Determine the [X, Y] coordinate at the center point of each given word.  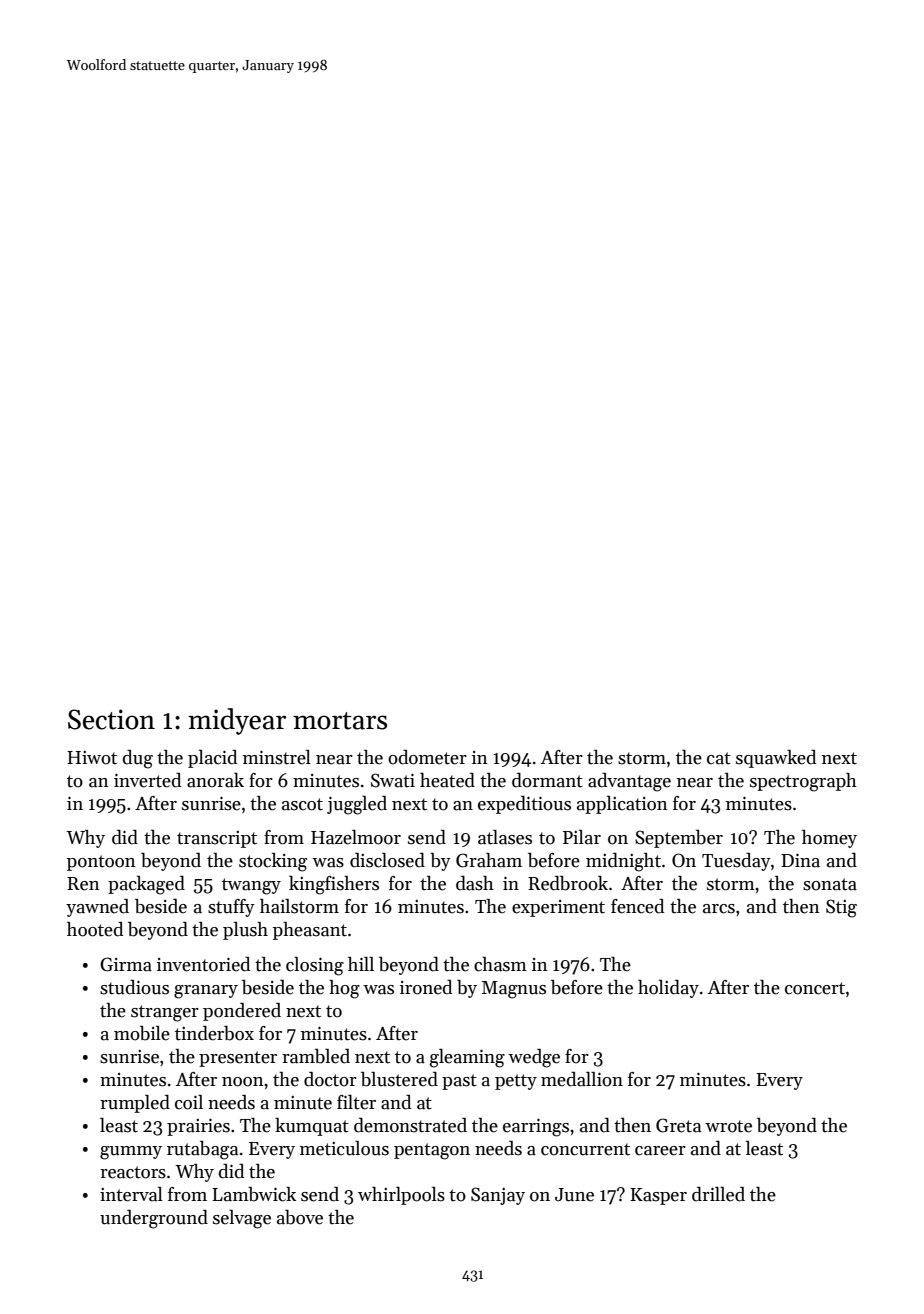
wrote [728, 1126]
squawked [776, 759]
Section [111, 719]
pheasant [310, 931]
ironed [426, 987]
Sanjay [498, 1196]
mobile [142, 1033]
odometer [427, 757]
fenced [637, 906]
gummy [131, 1153]
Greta [678, 1125]
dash [475, 883]
